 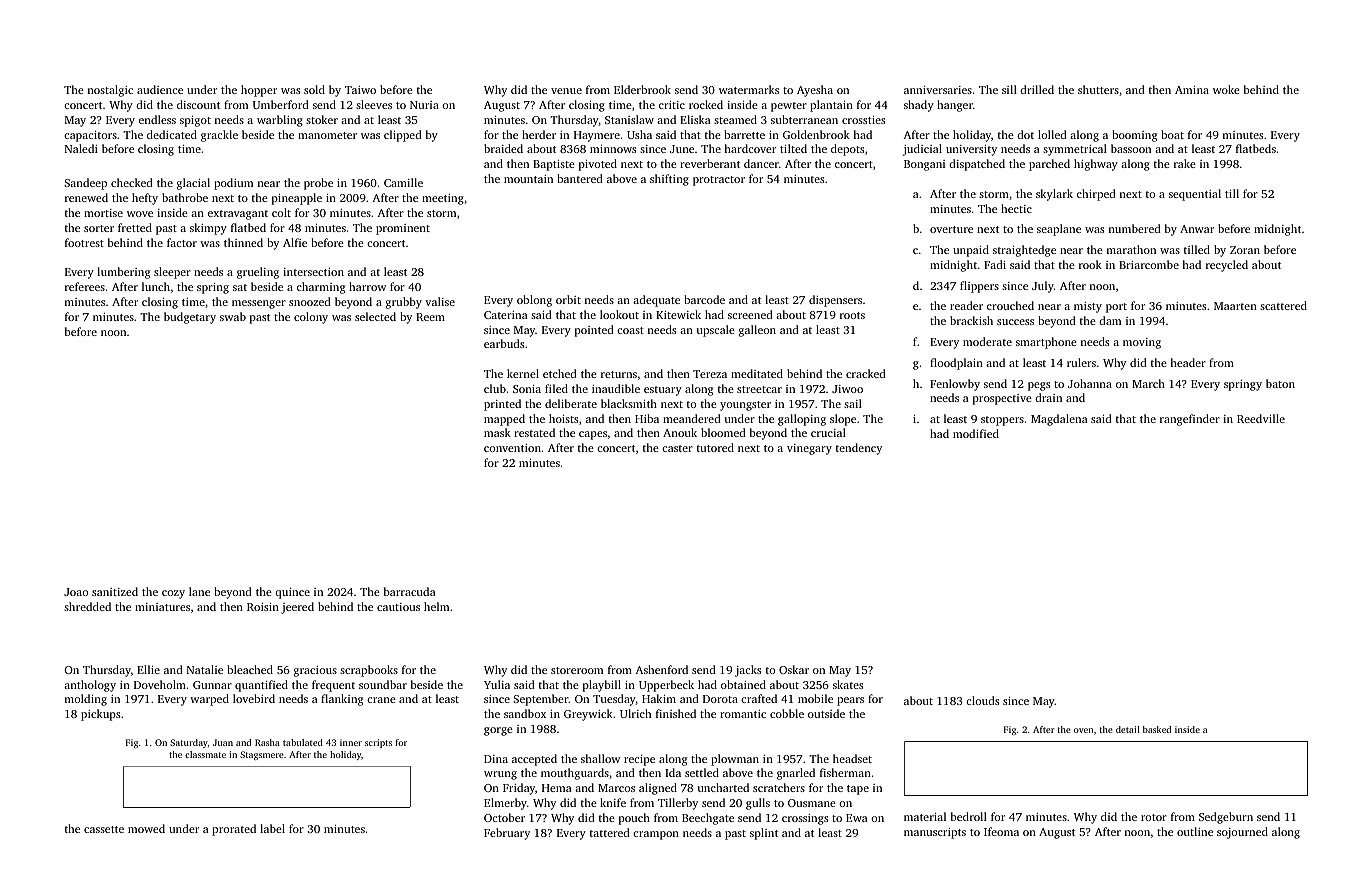 What do you see at coordinates (1226, 89) in the screenshot?
I see `woke` at bounding box center [1226, 89].
